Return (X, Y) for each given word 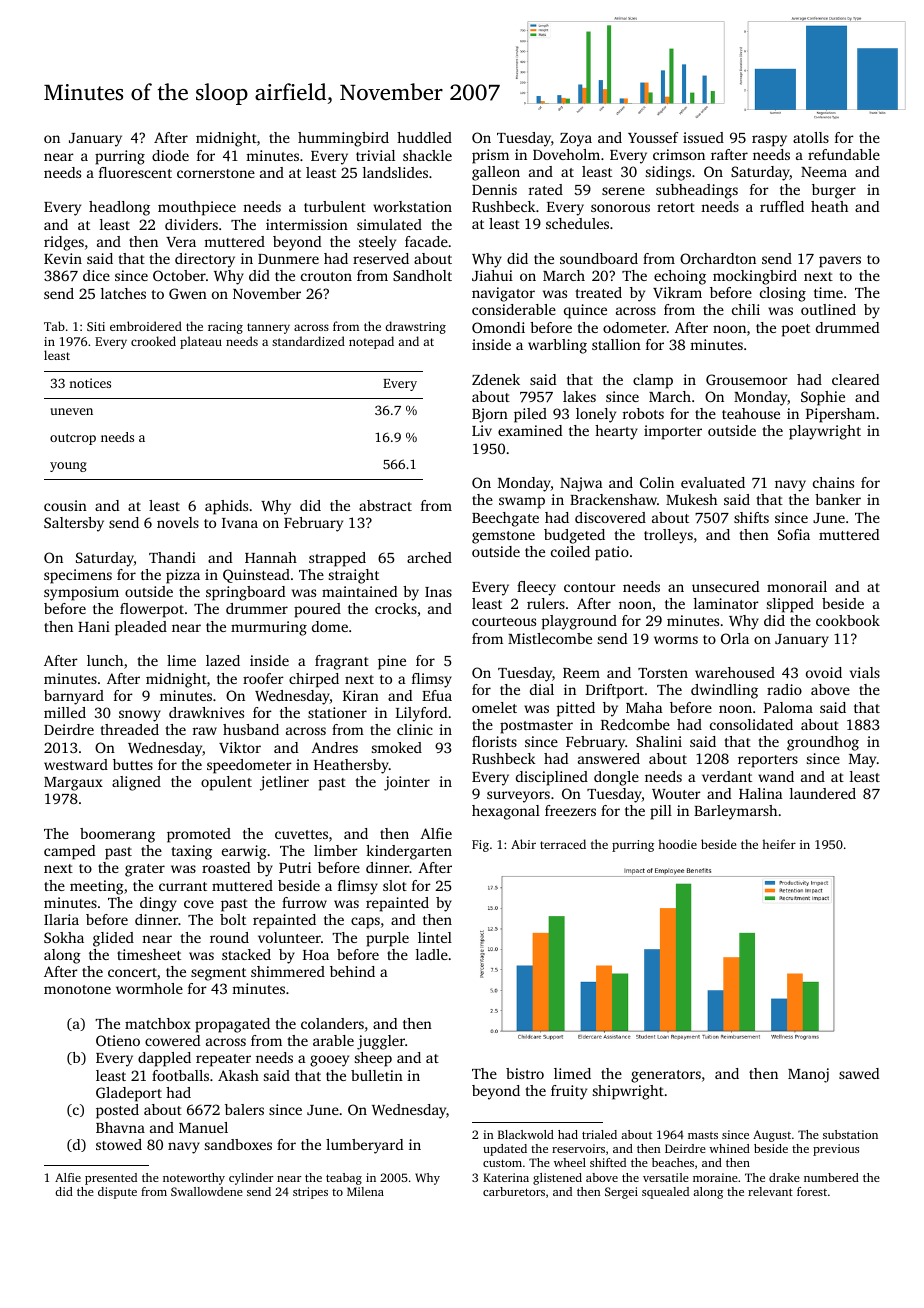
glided (113, 939)
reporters (768, 761)
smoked (397, 747)
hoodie (677, 844)
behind (352, 971)
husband (251, 729)
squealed (665, 1193)
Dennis (494, 189)
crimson (679, 154)
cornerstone (216, 173)
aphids (226, 507)
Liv (482, 430)
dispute (117, 1193)
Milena (365, 1191)
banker (838, 499)
